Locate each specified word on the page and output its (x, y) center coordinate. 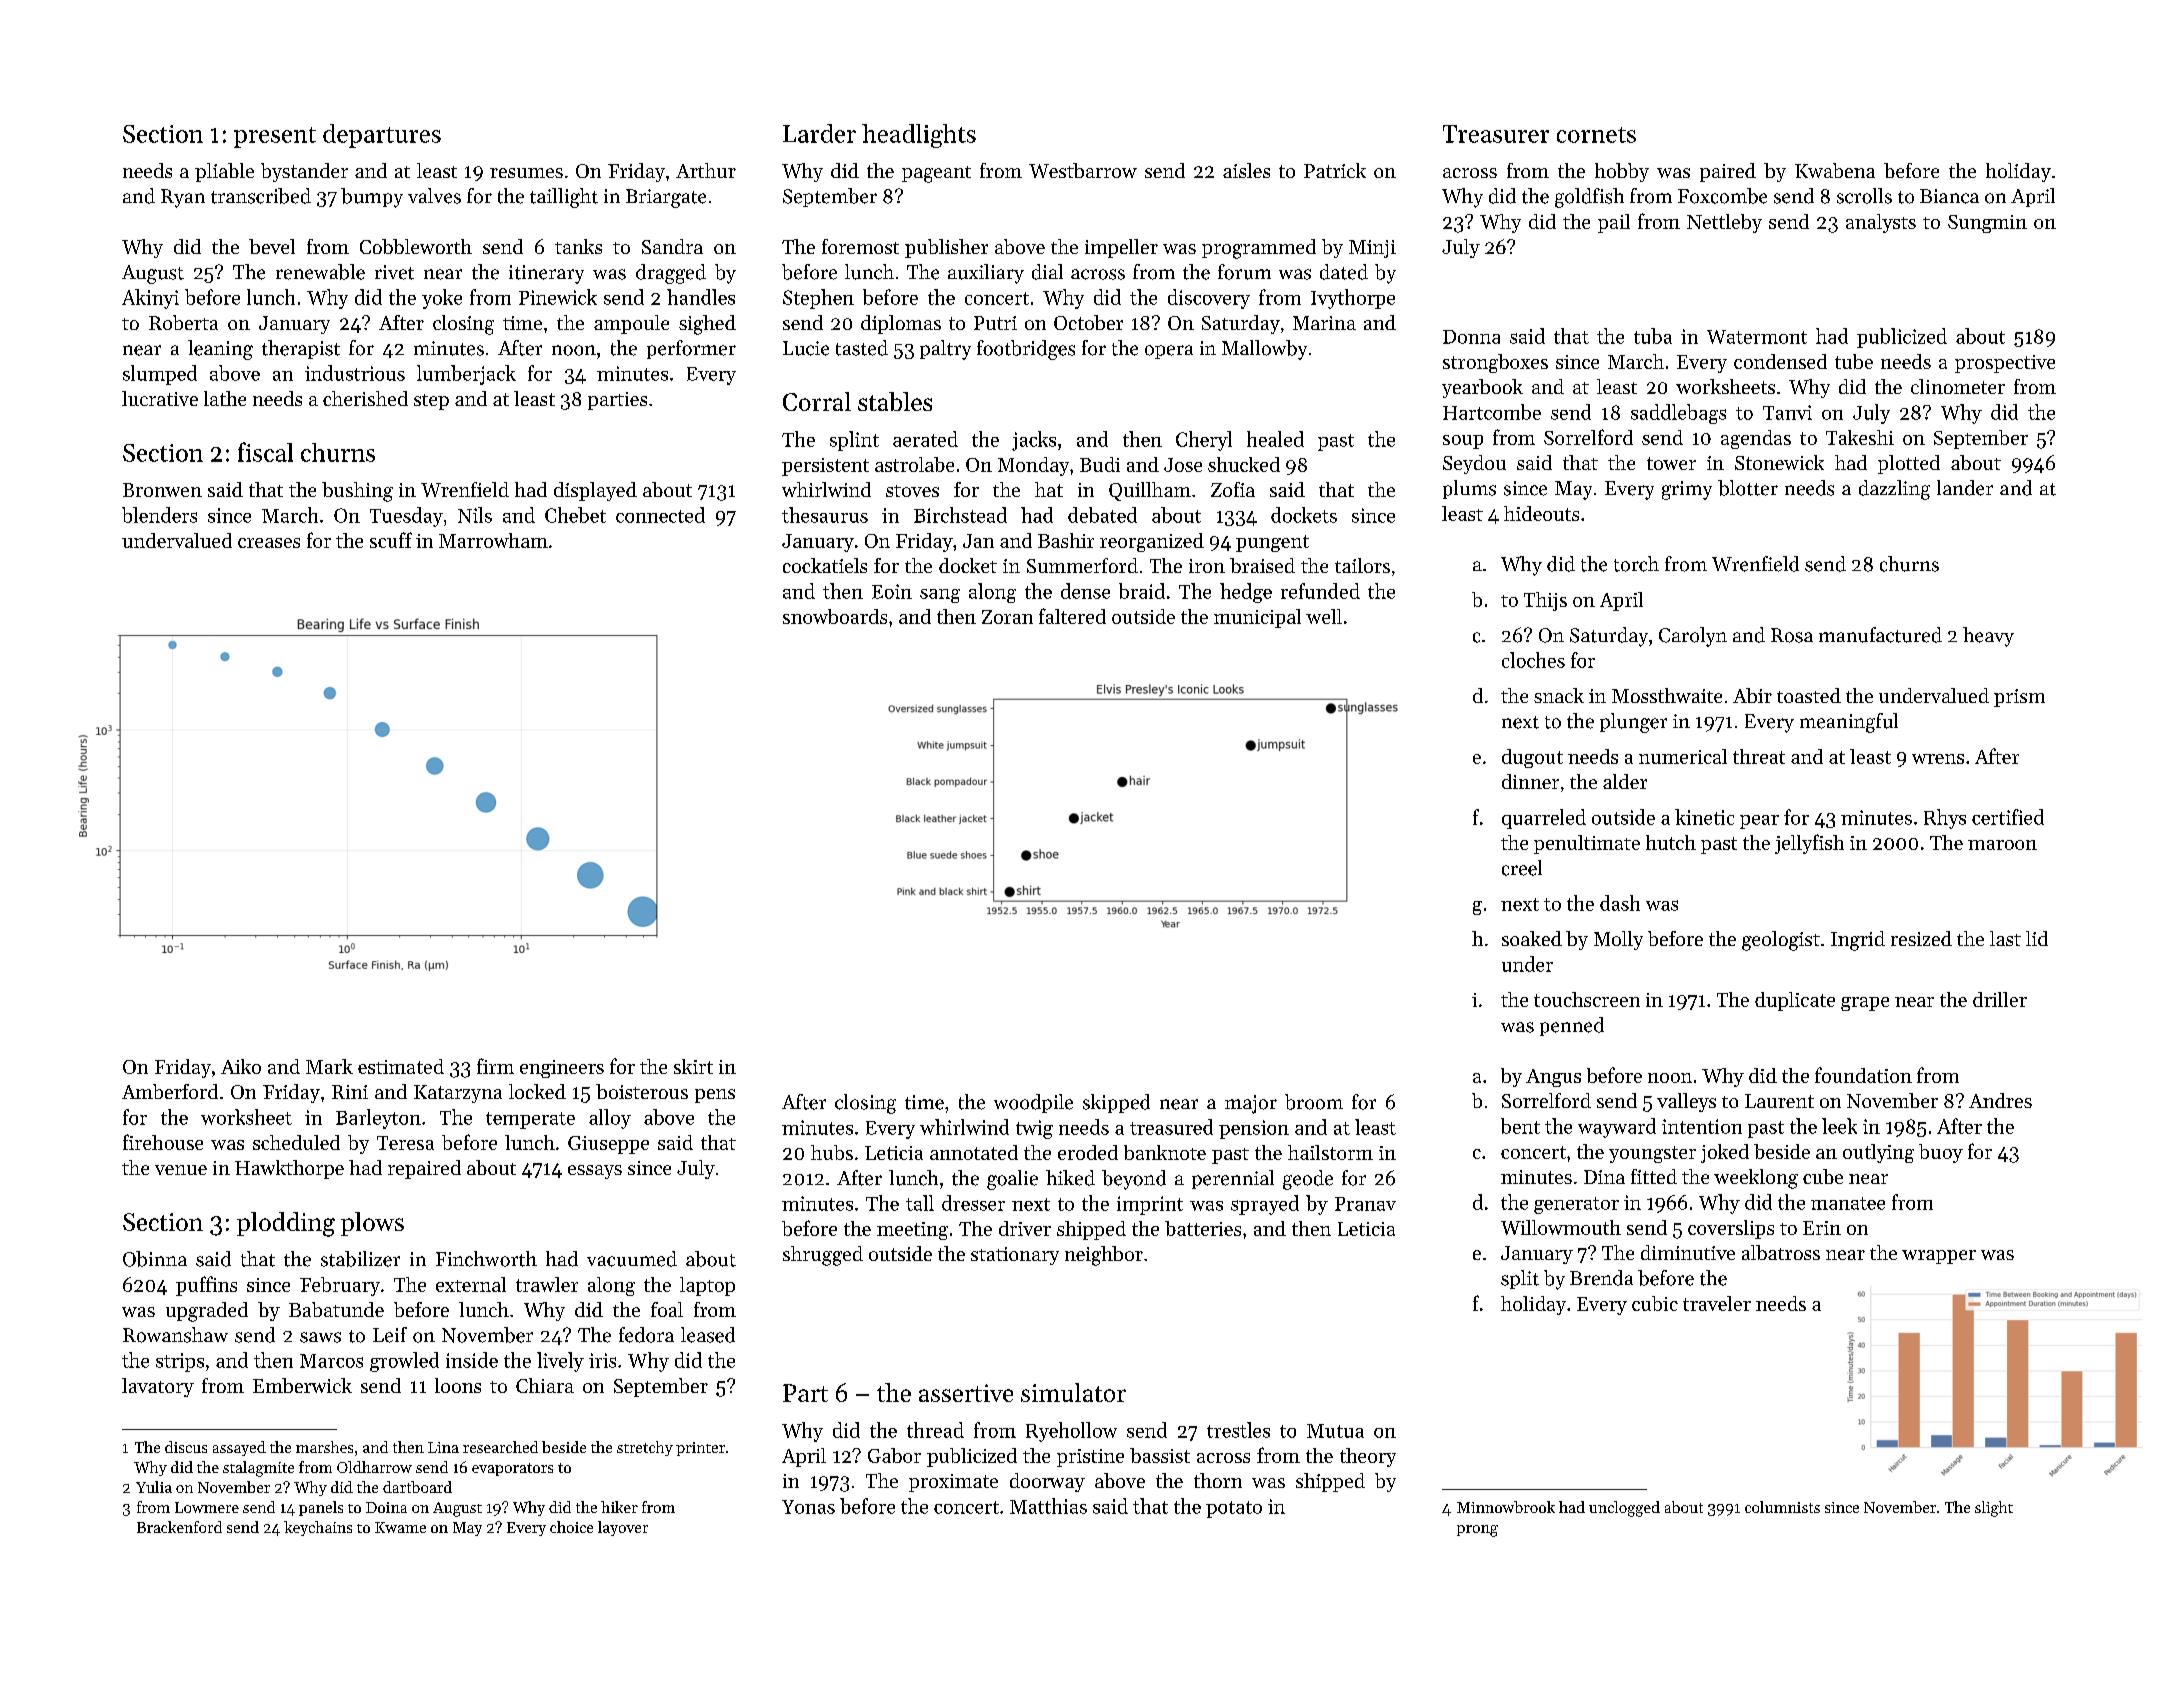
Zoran (1007, 617)
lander (1965, 488)
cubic (1655, 1303)
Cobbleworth (416, 246)
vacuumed (632, 1259)
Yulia (154, 1487)
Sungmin (1987, 224)
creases (269, 543)
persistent (825, 467)
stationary (1015, 1256)
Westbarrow (1083, 170)
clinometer (1958, 386)
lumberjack (466, 375)
